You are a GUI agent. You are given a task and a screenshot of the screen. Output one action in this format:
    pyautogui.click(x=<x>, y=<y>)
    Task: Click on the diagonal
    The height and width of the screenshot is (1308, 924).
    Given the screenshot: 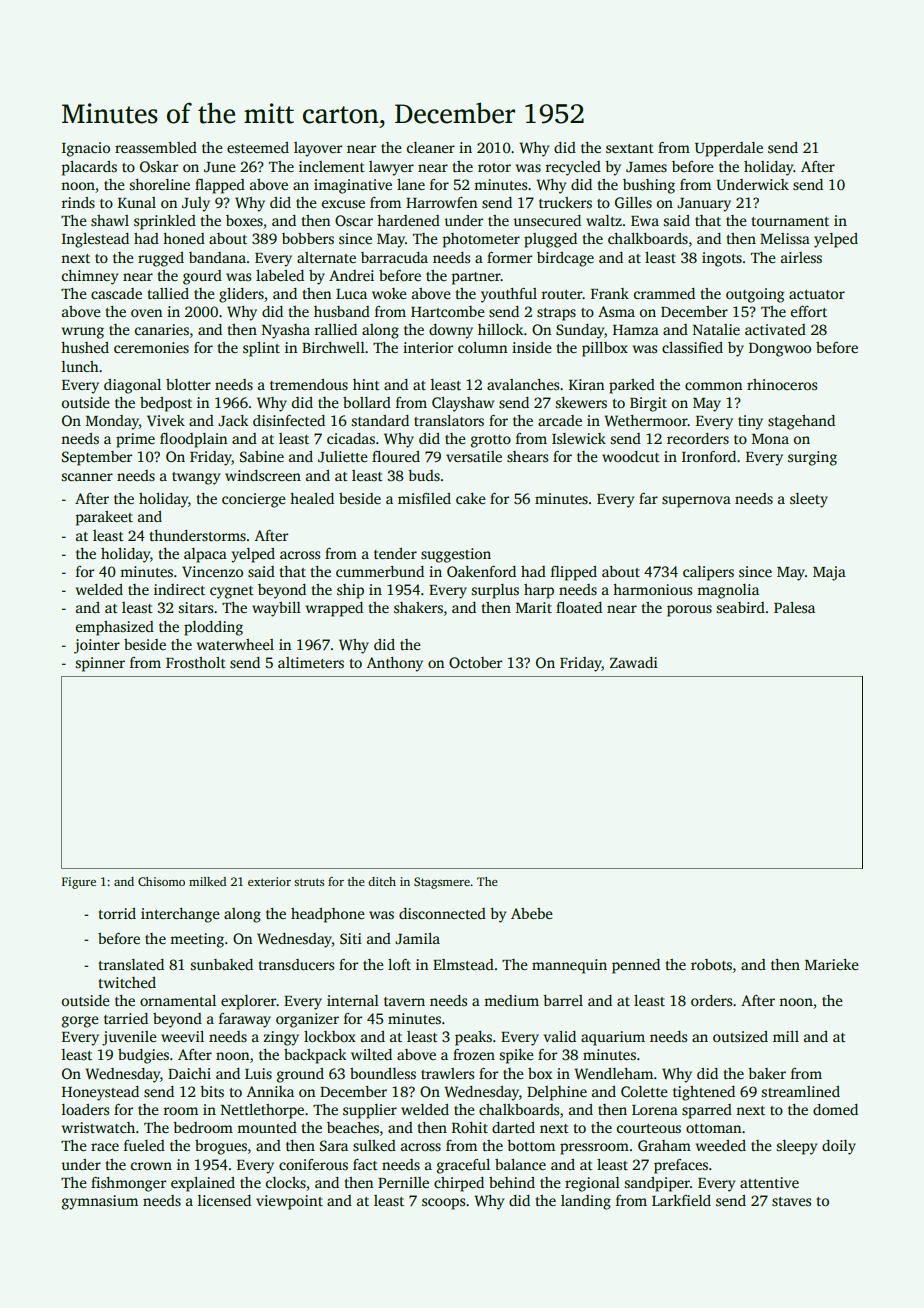 What is the action you would take?
    pyautogui.click(x=132, y=386)
